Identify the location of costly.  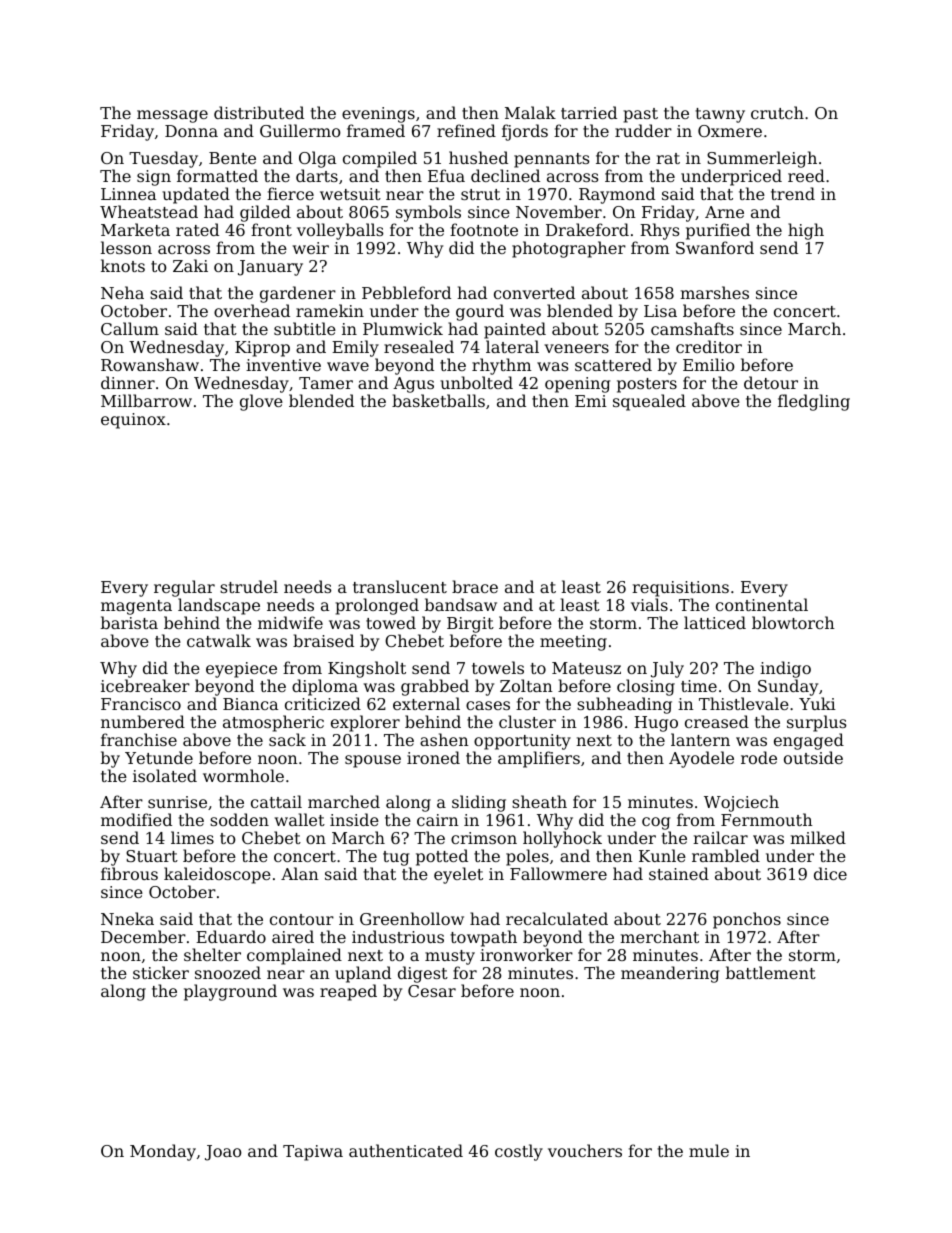
(519, 1152).
